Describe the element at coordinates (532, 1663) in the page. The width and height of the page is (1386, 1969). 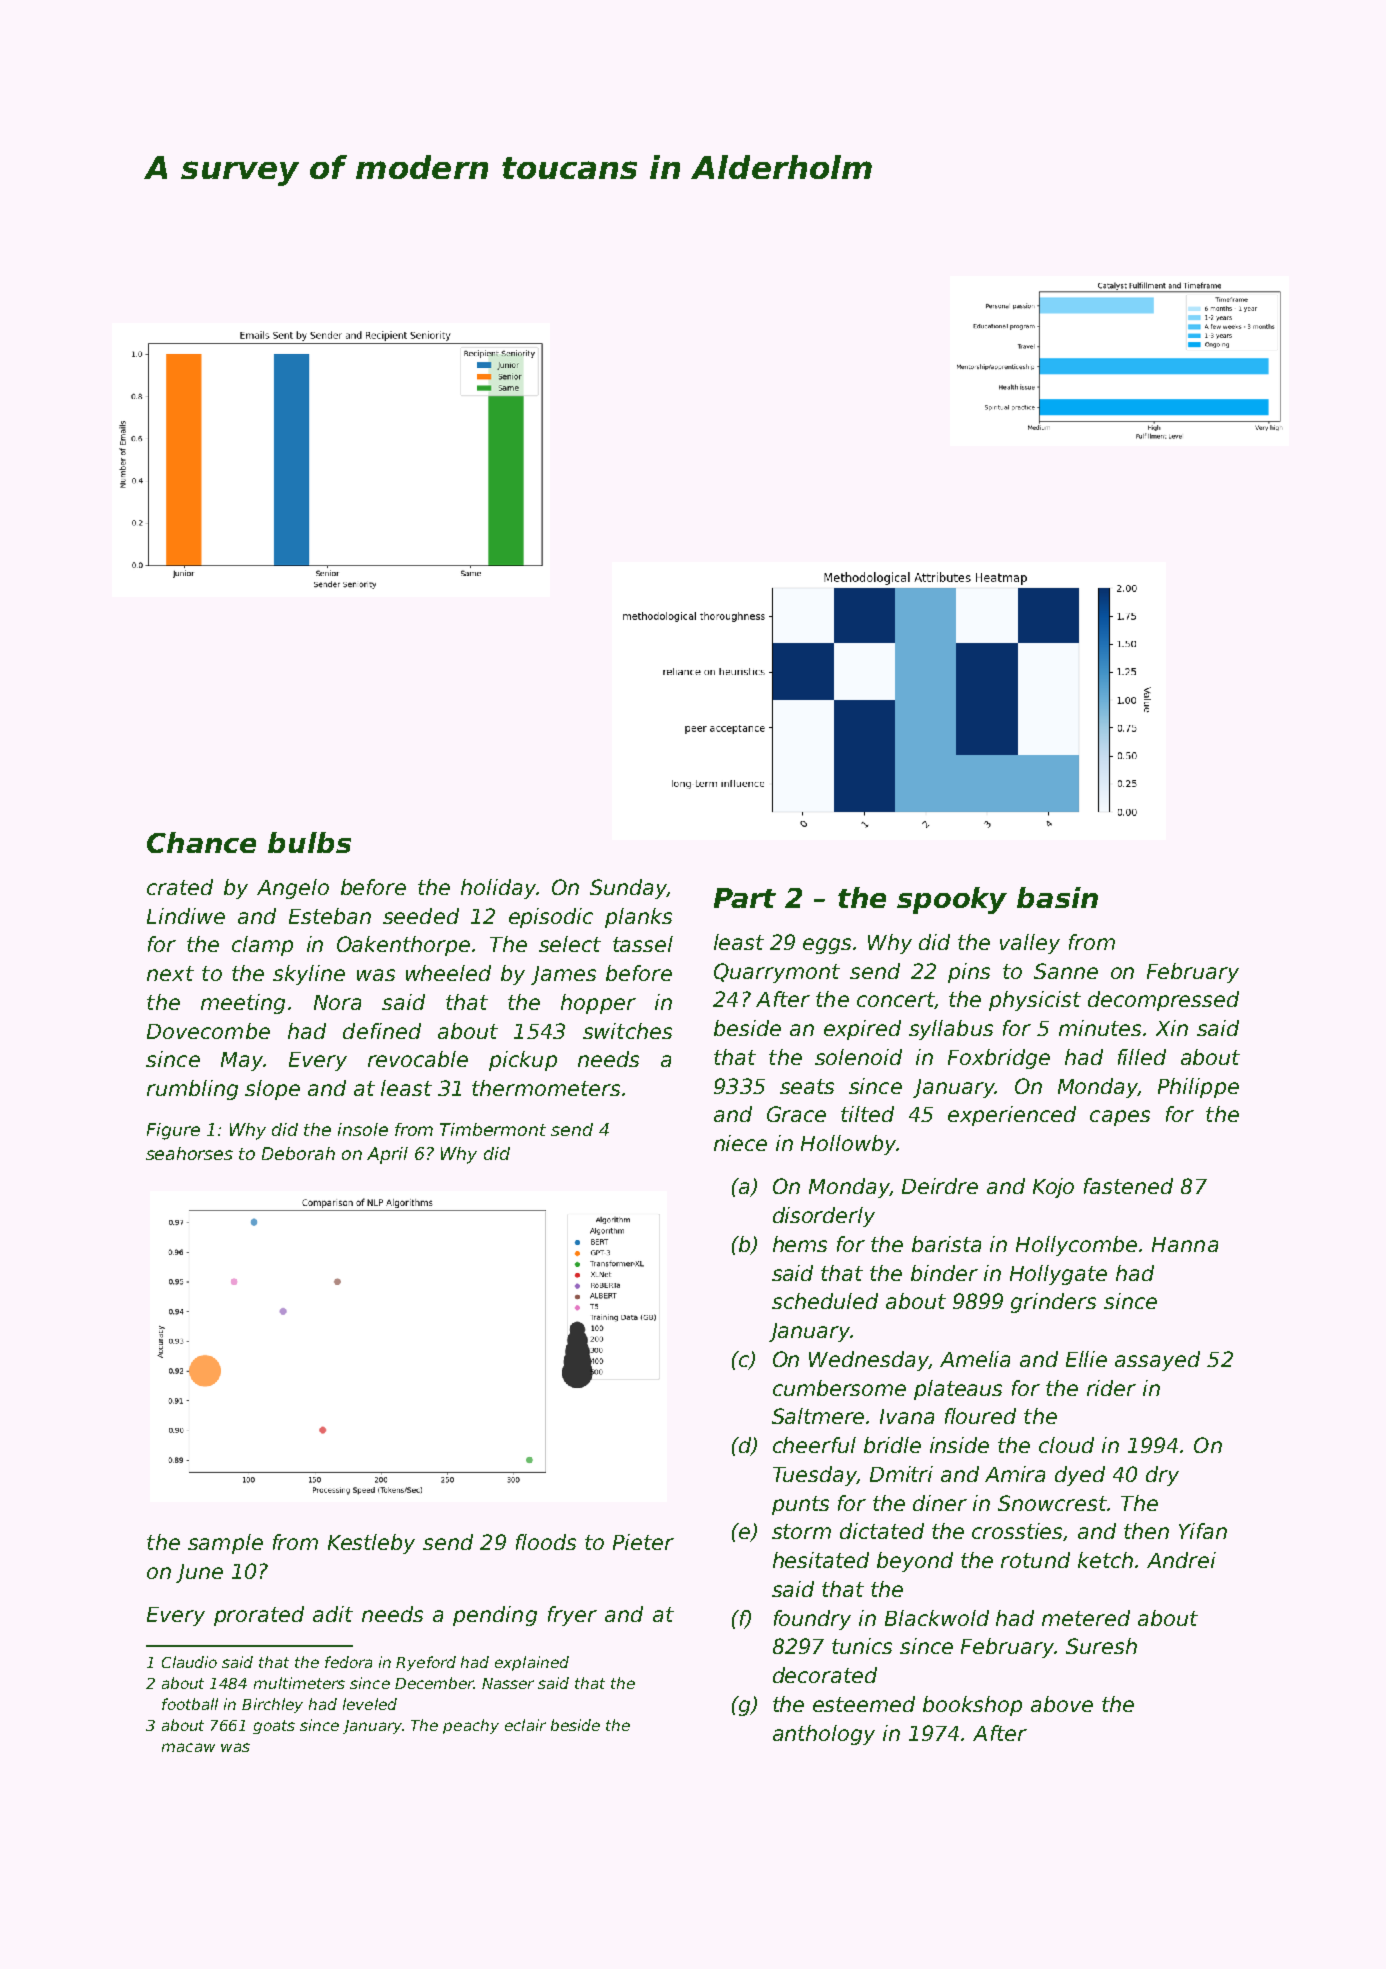
I see `explained` at that location.
